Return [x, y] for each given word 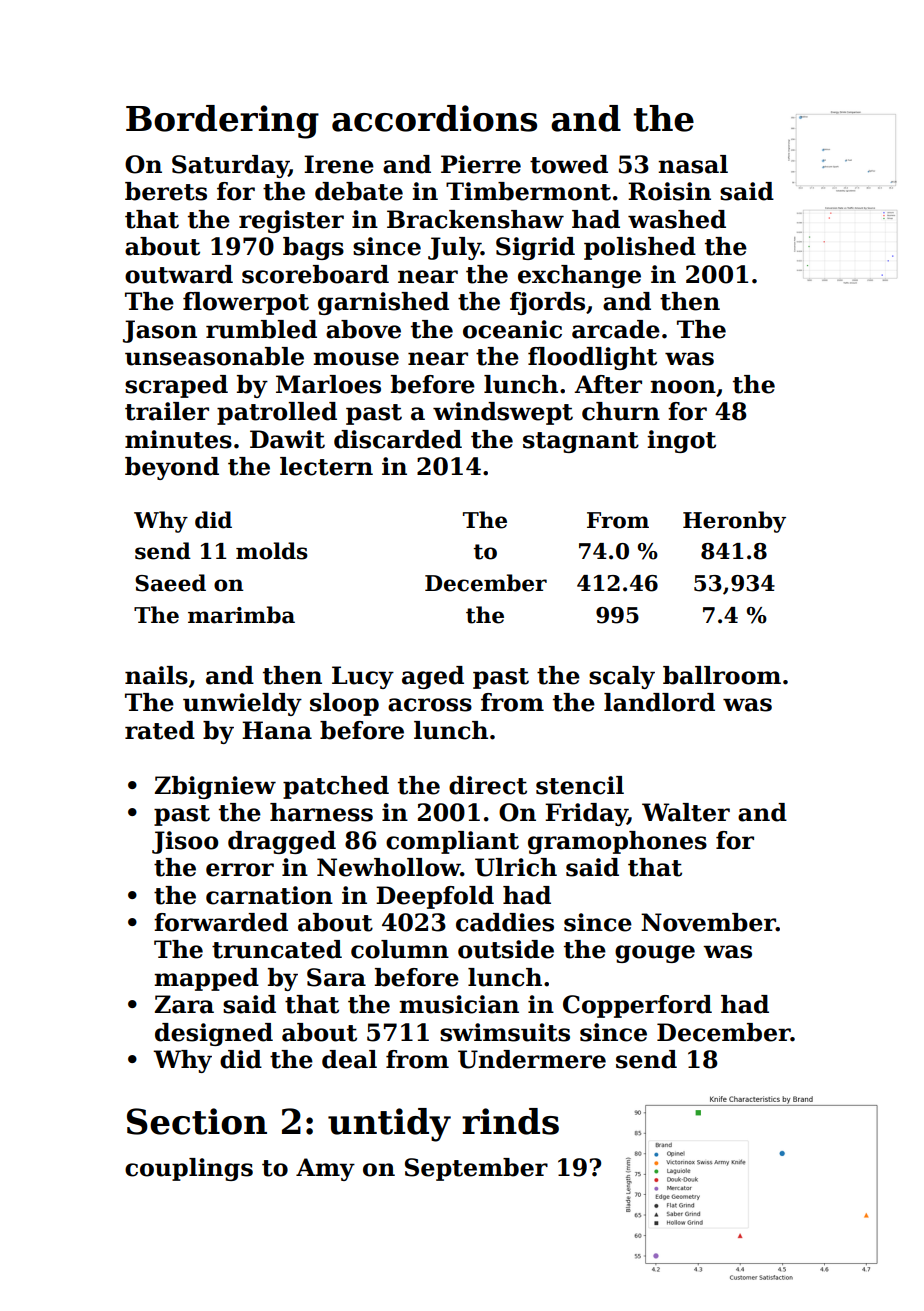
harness [321, 812]
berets [166, 191]
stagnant [581, 442]
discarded [398, 439]
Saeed [170, 583]
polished [640, 248]
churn [621, 411]
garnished [383, 303]
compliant [452, 842]
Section [197, 1121]
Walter [686, 812]
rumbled [261, 329]
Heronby [734, 522]
